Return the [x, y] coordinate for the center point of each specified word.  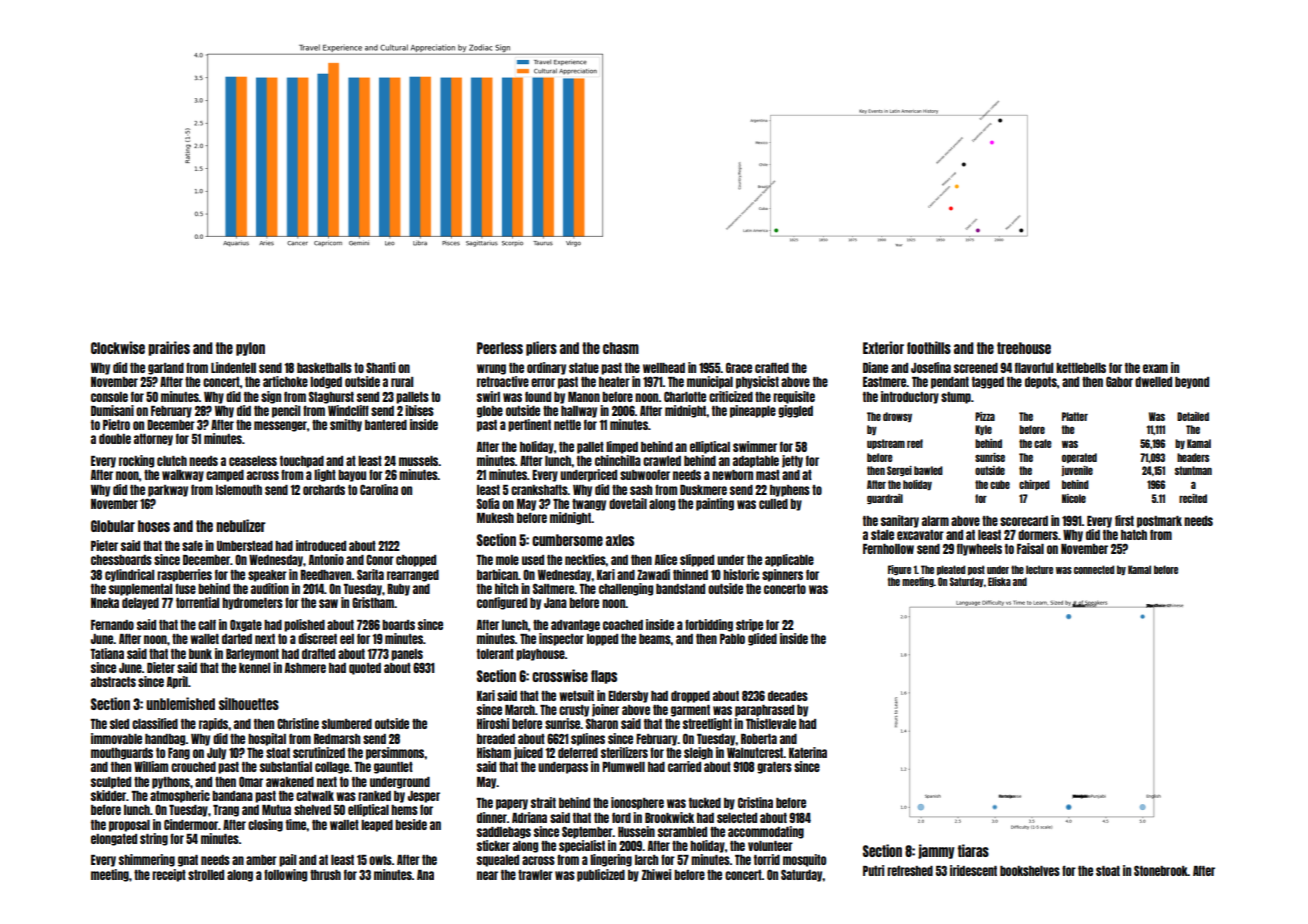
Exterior [883, 347]
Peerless [500, 348]
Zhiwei [656, 874]
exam [1155, 368]
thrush [325, 875]
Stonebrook [1161, 870]
